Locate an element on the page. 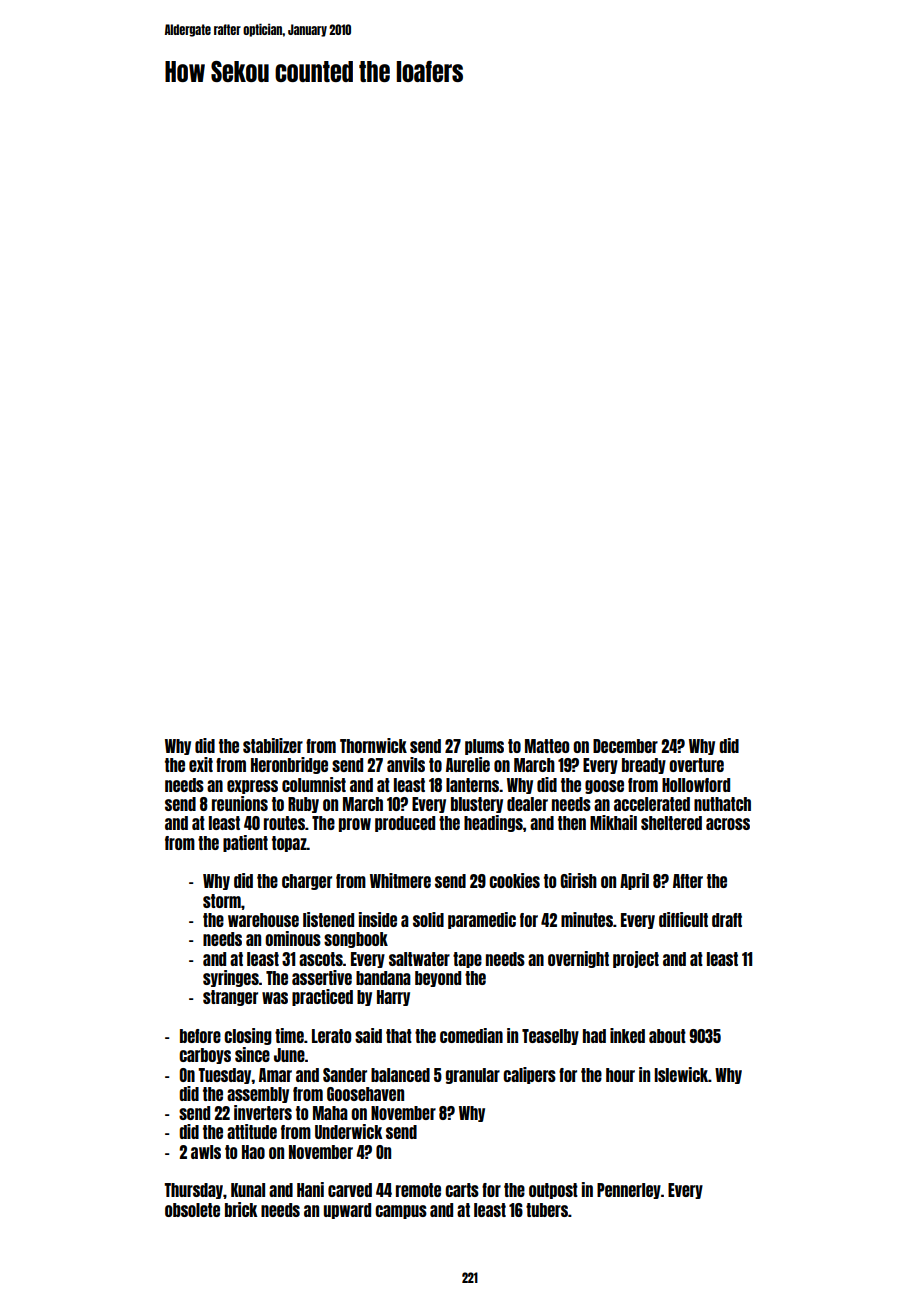  Islewick is located at coordinates (681, 1074).
